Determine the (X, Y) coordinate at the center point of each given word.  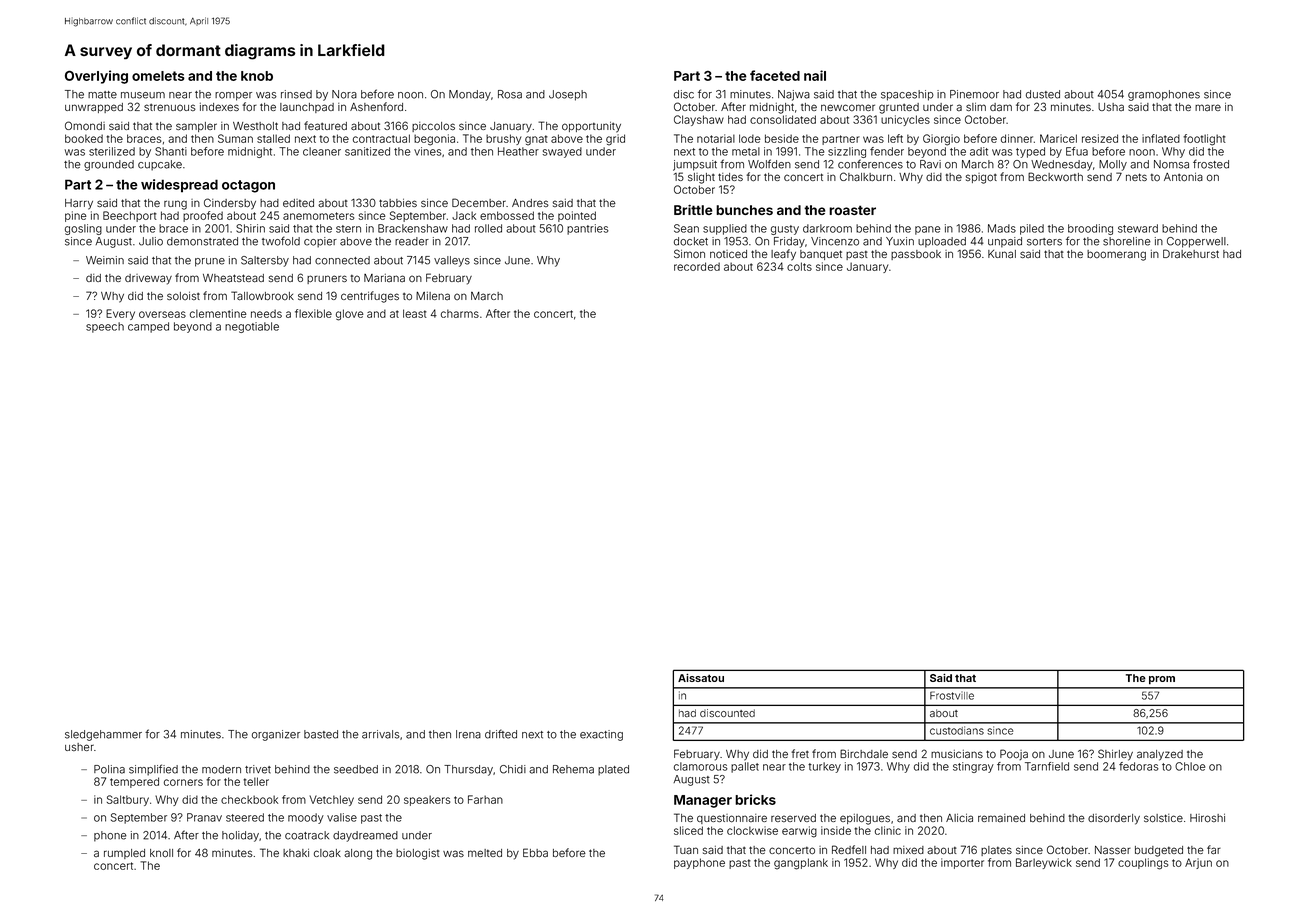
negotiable (252, 327)
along (358, 854)
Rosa (510, 94)
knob (257, 76)
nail (815, 75)
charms (460, 313)
